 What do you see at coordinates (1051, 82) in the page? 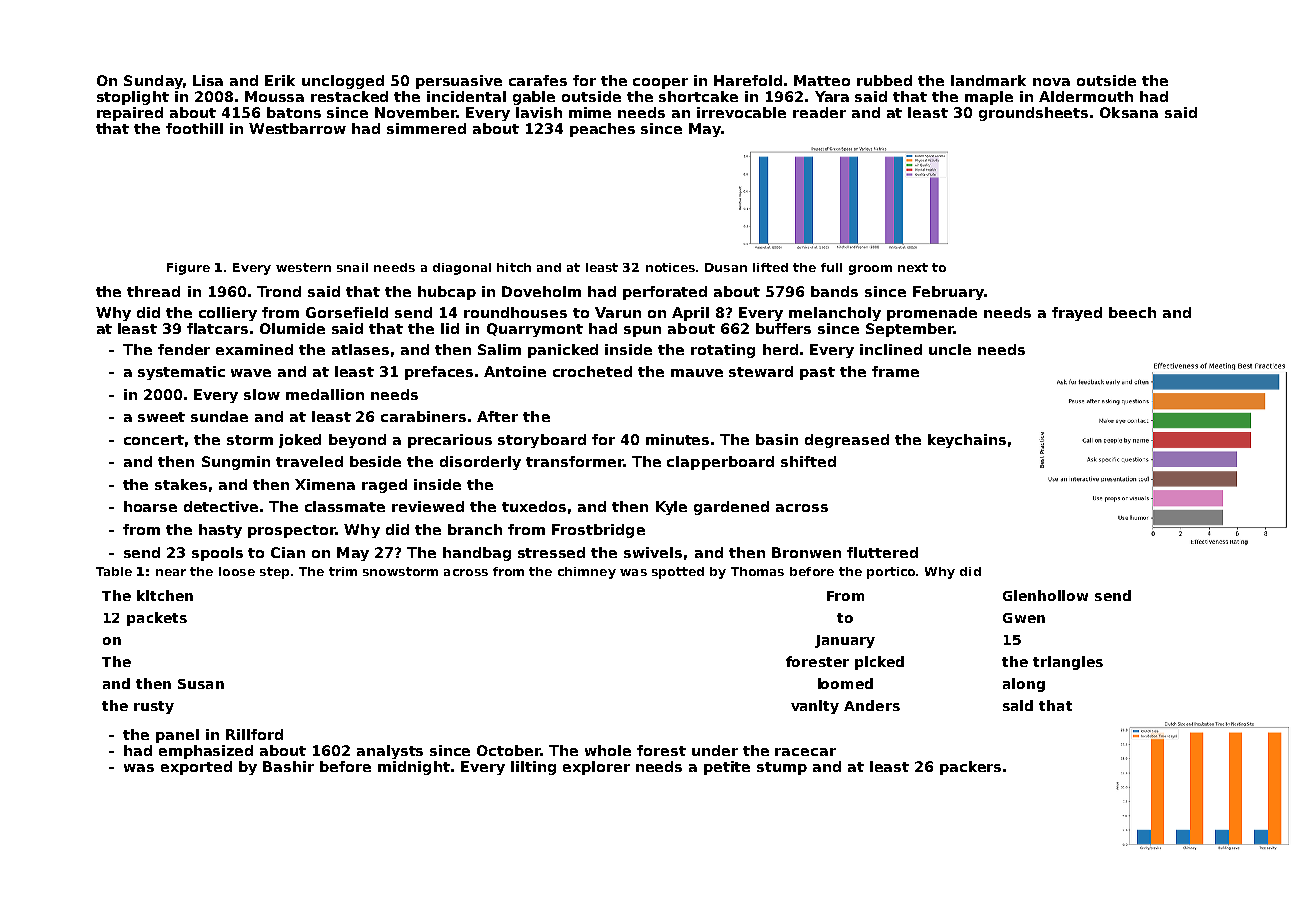
I see `nova` at bounding box center [1051, 82].
